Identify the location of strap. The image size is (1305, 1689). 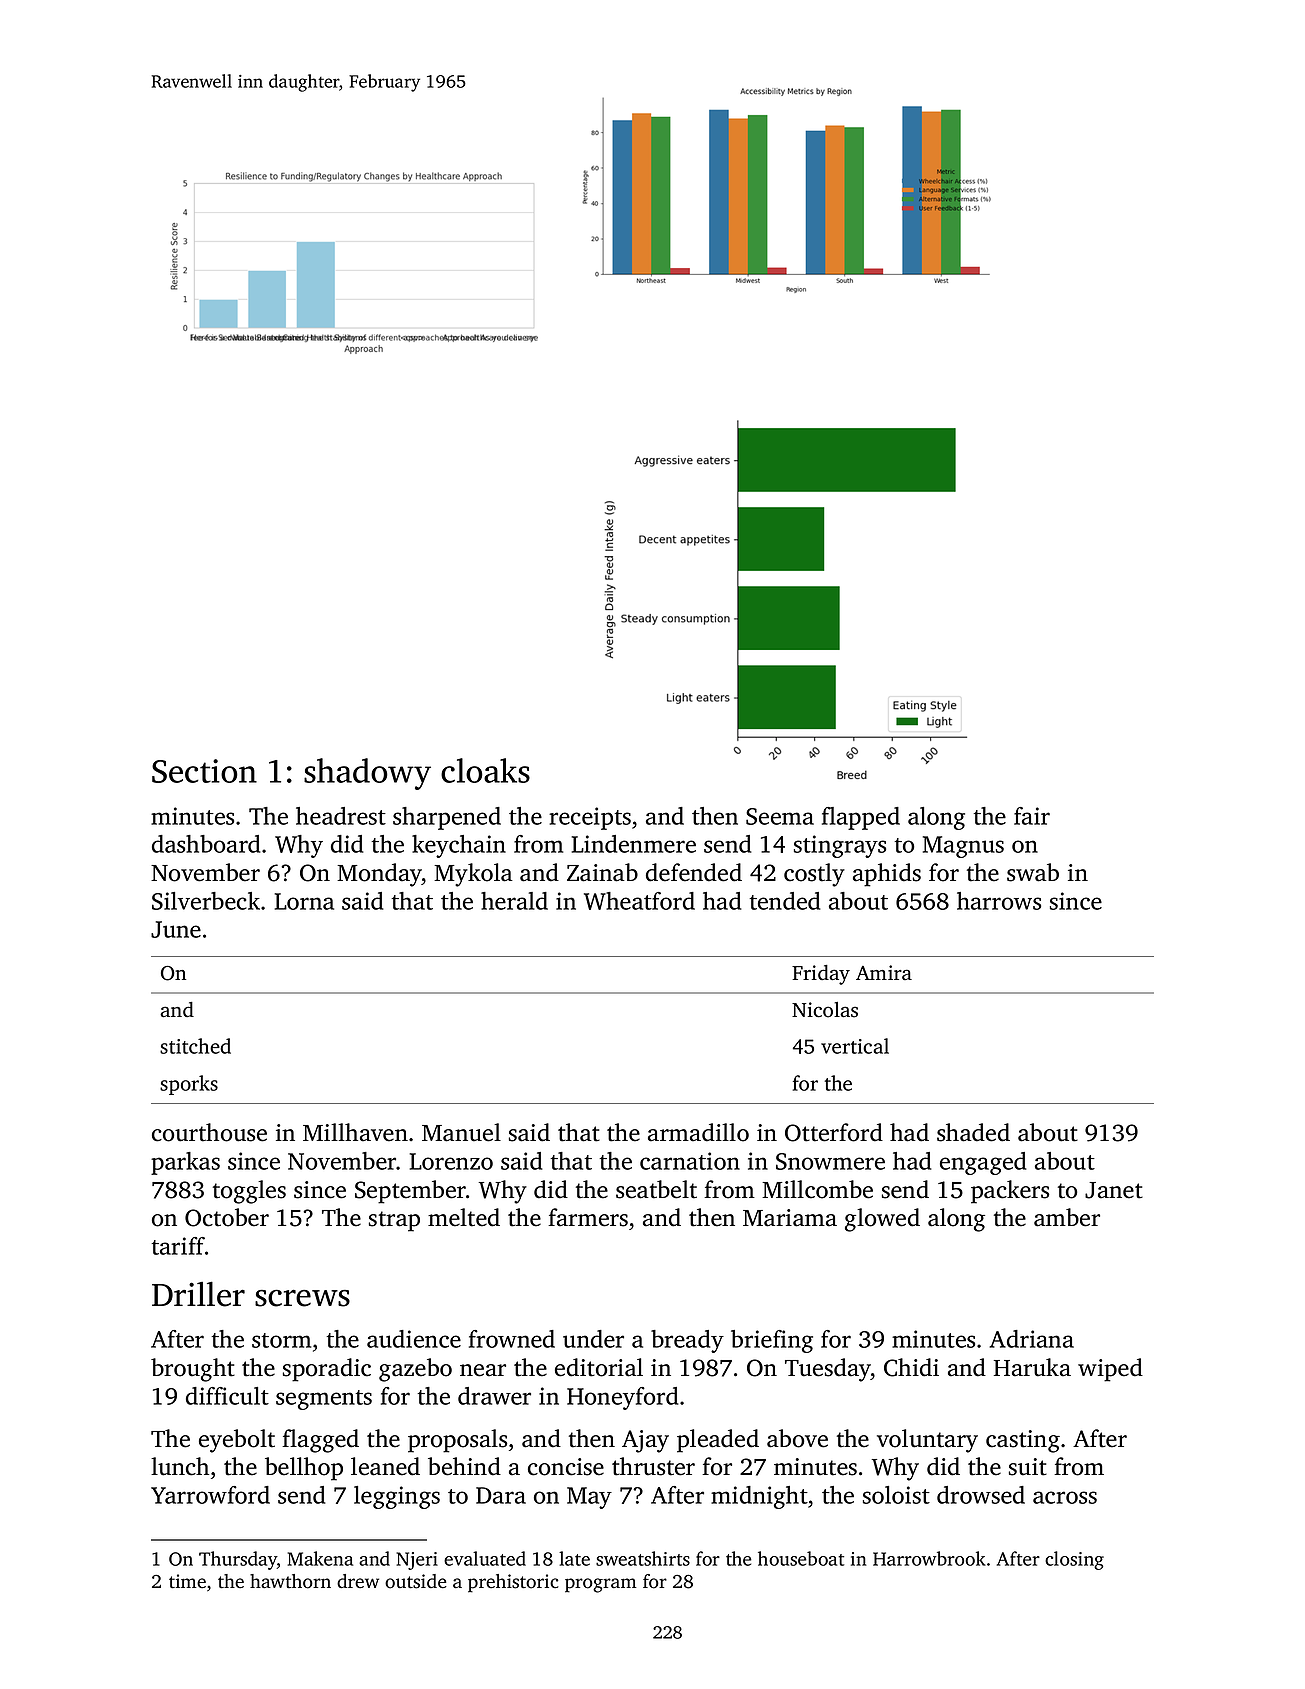
(394, 1221).
